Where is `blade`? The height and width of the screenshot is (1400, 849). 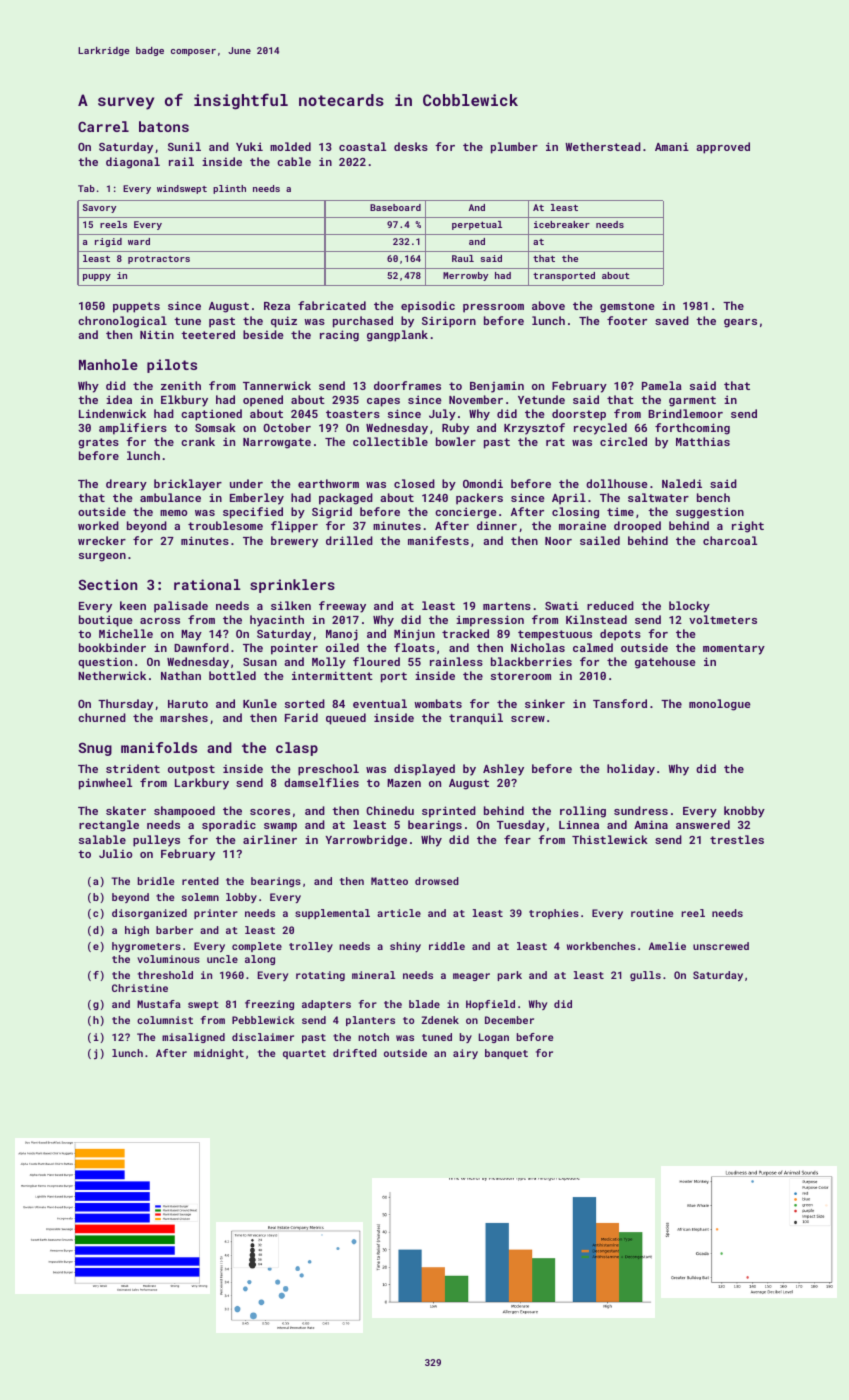 blade is located at coordinates (424, 1004).
